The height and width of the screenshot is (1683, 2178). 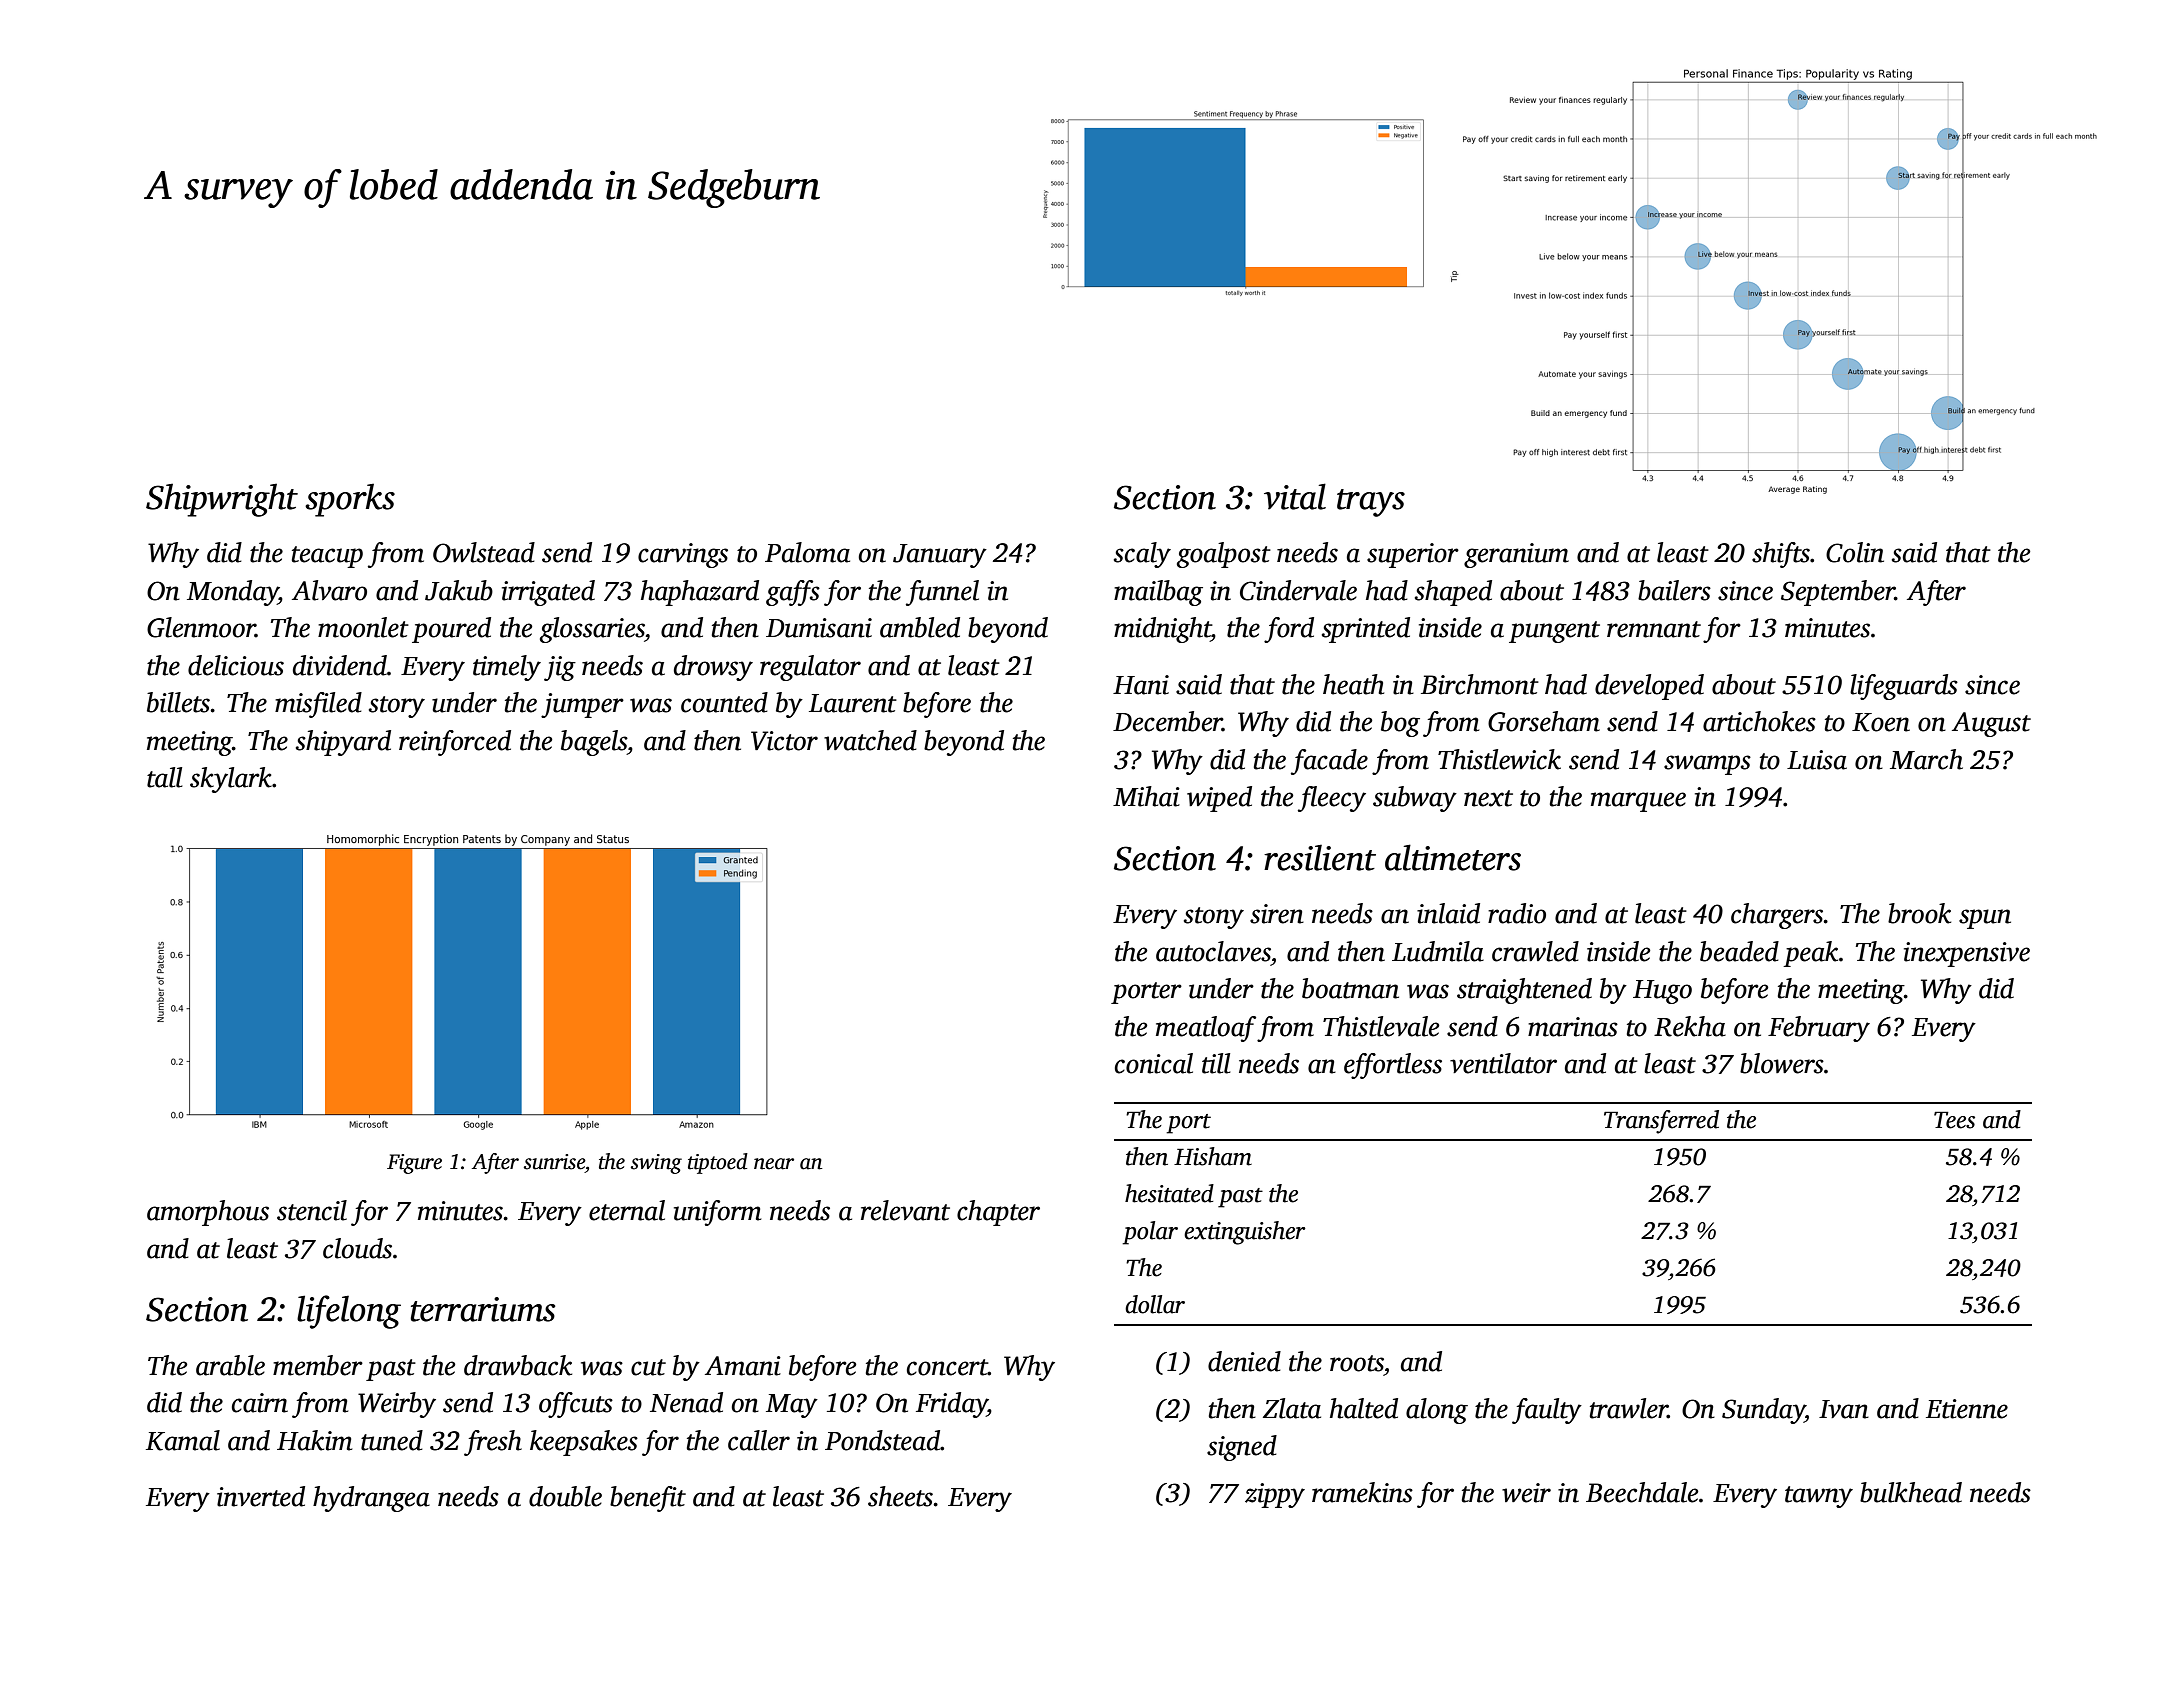 I want to click on sunrise, so click(x=554, y=1162).
